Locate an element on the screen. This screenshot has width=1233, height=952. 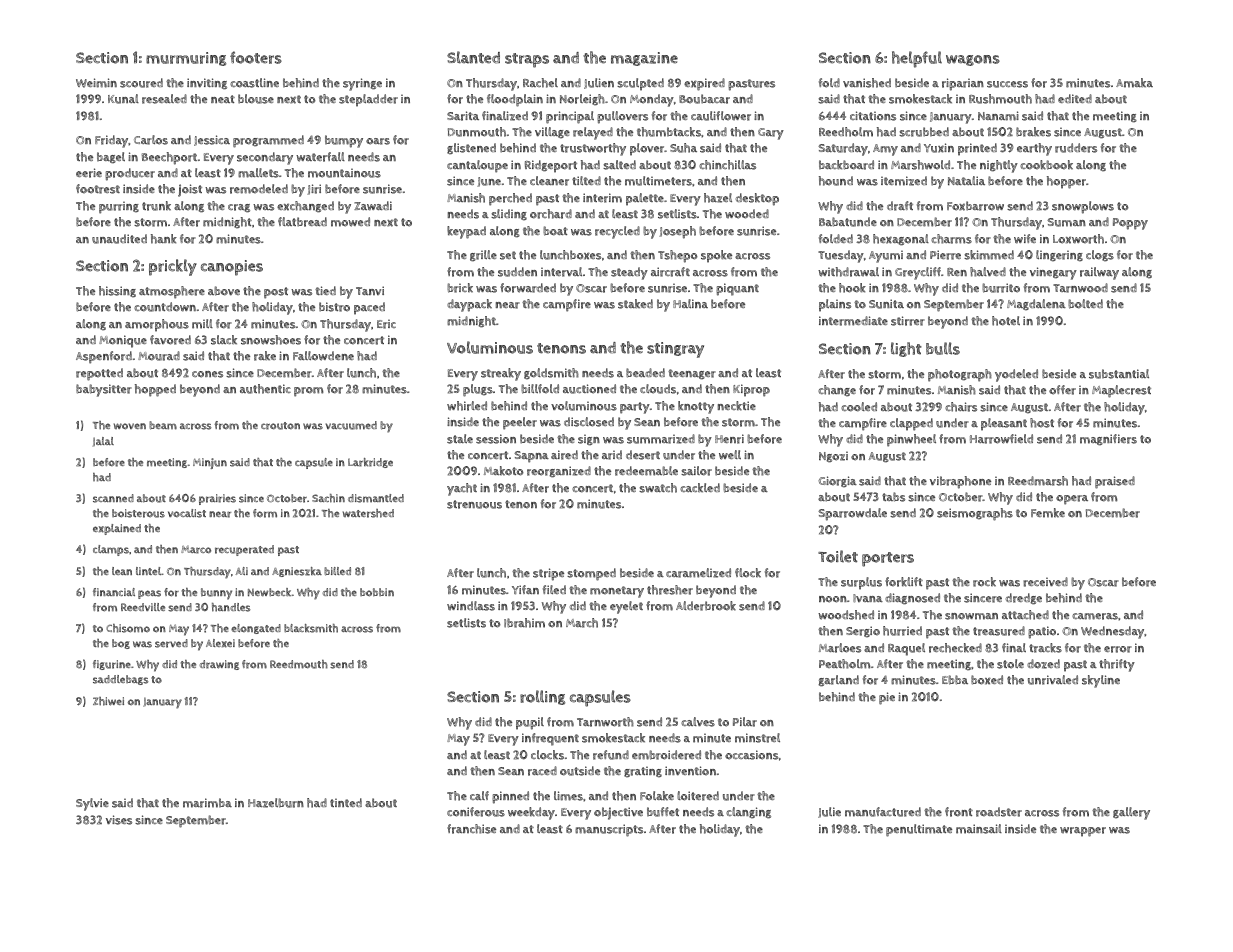
seismographs is located at coordinates (975, 514).
